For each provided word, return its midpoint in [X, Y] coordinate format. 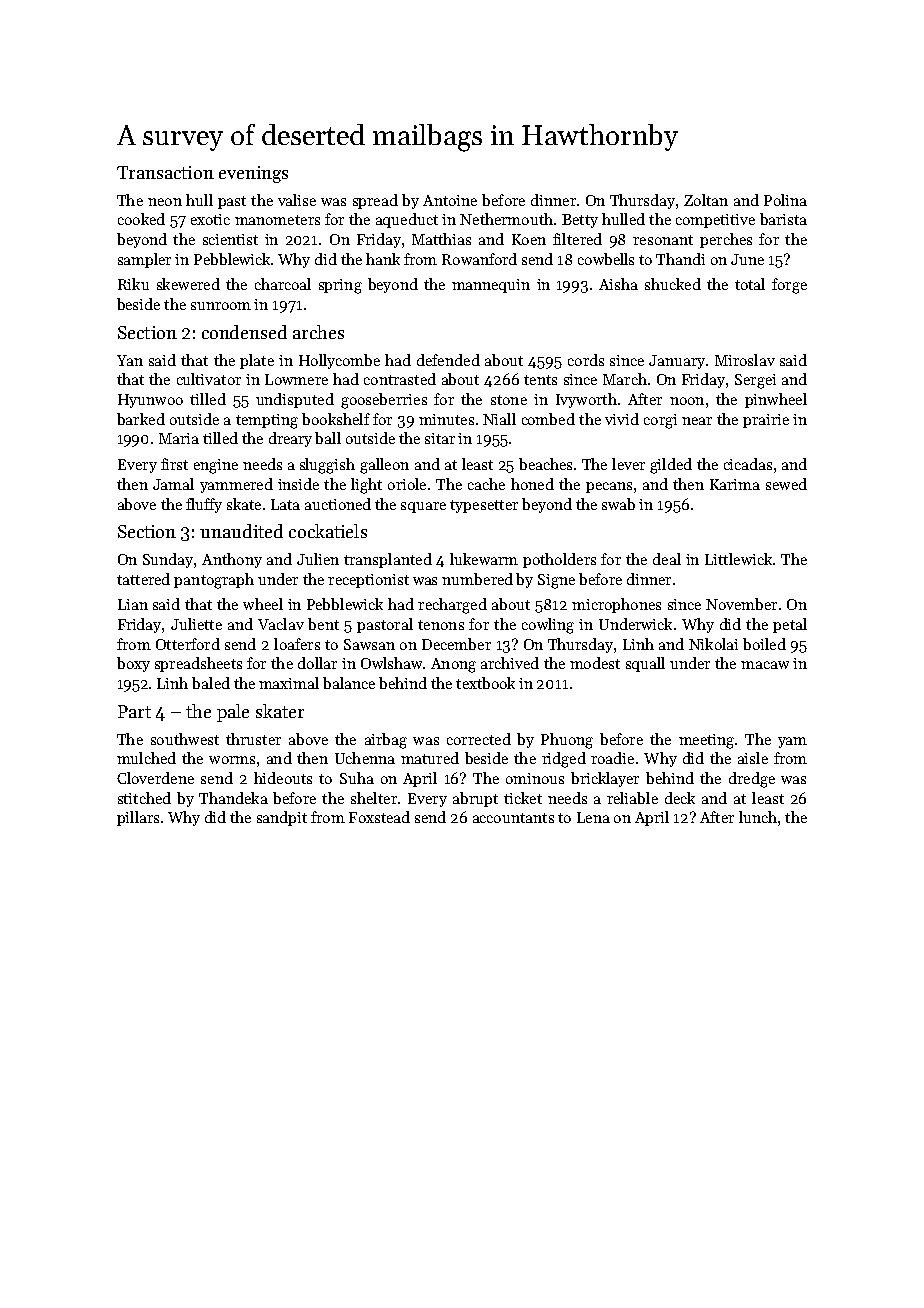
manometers [277, 220]
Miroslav [745, 360]
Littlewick [738, 559]
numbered [477, 579]
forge [789, 286]
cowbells [606, 259]
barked [141, 419]
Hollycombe [339, 361]
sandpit [282, 818]
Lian [133, 604]
